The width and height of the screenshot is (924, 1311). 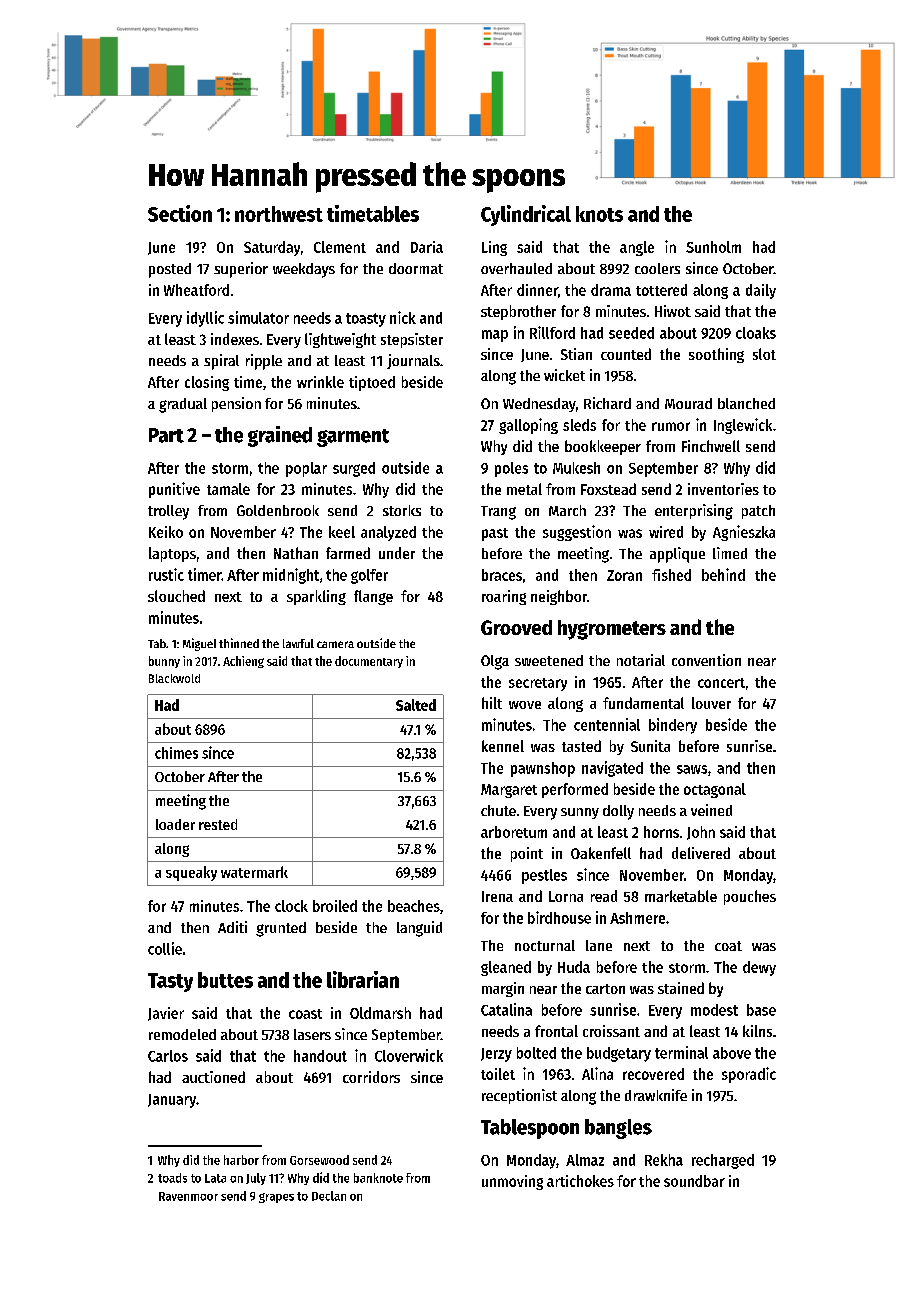 What do you see at coordinates (166, 1014) in the screenshot?
I see `Javier` at bounding box center [166, 1014].
